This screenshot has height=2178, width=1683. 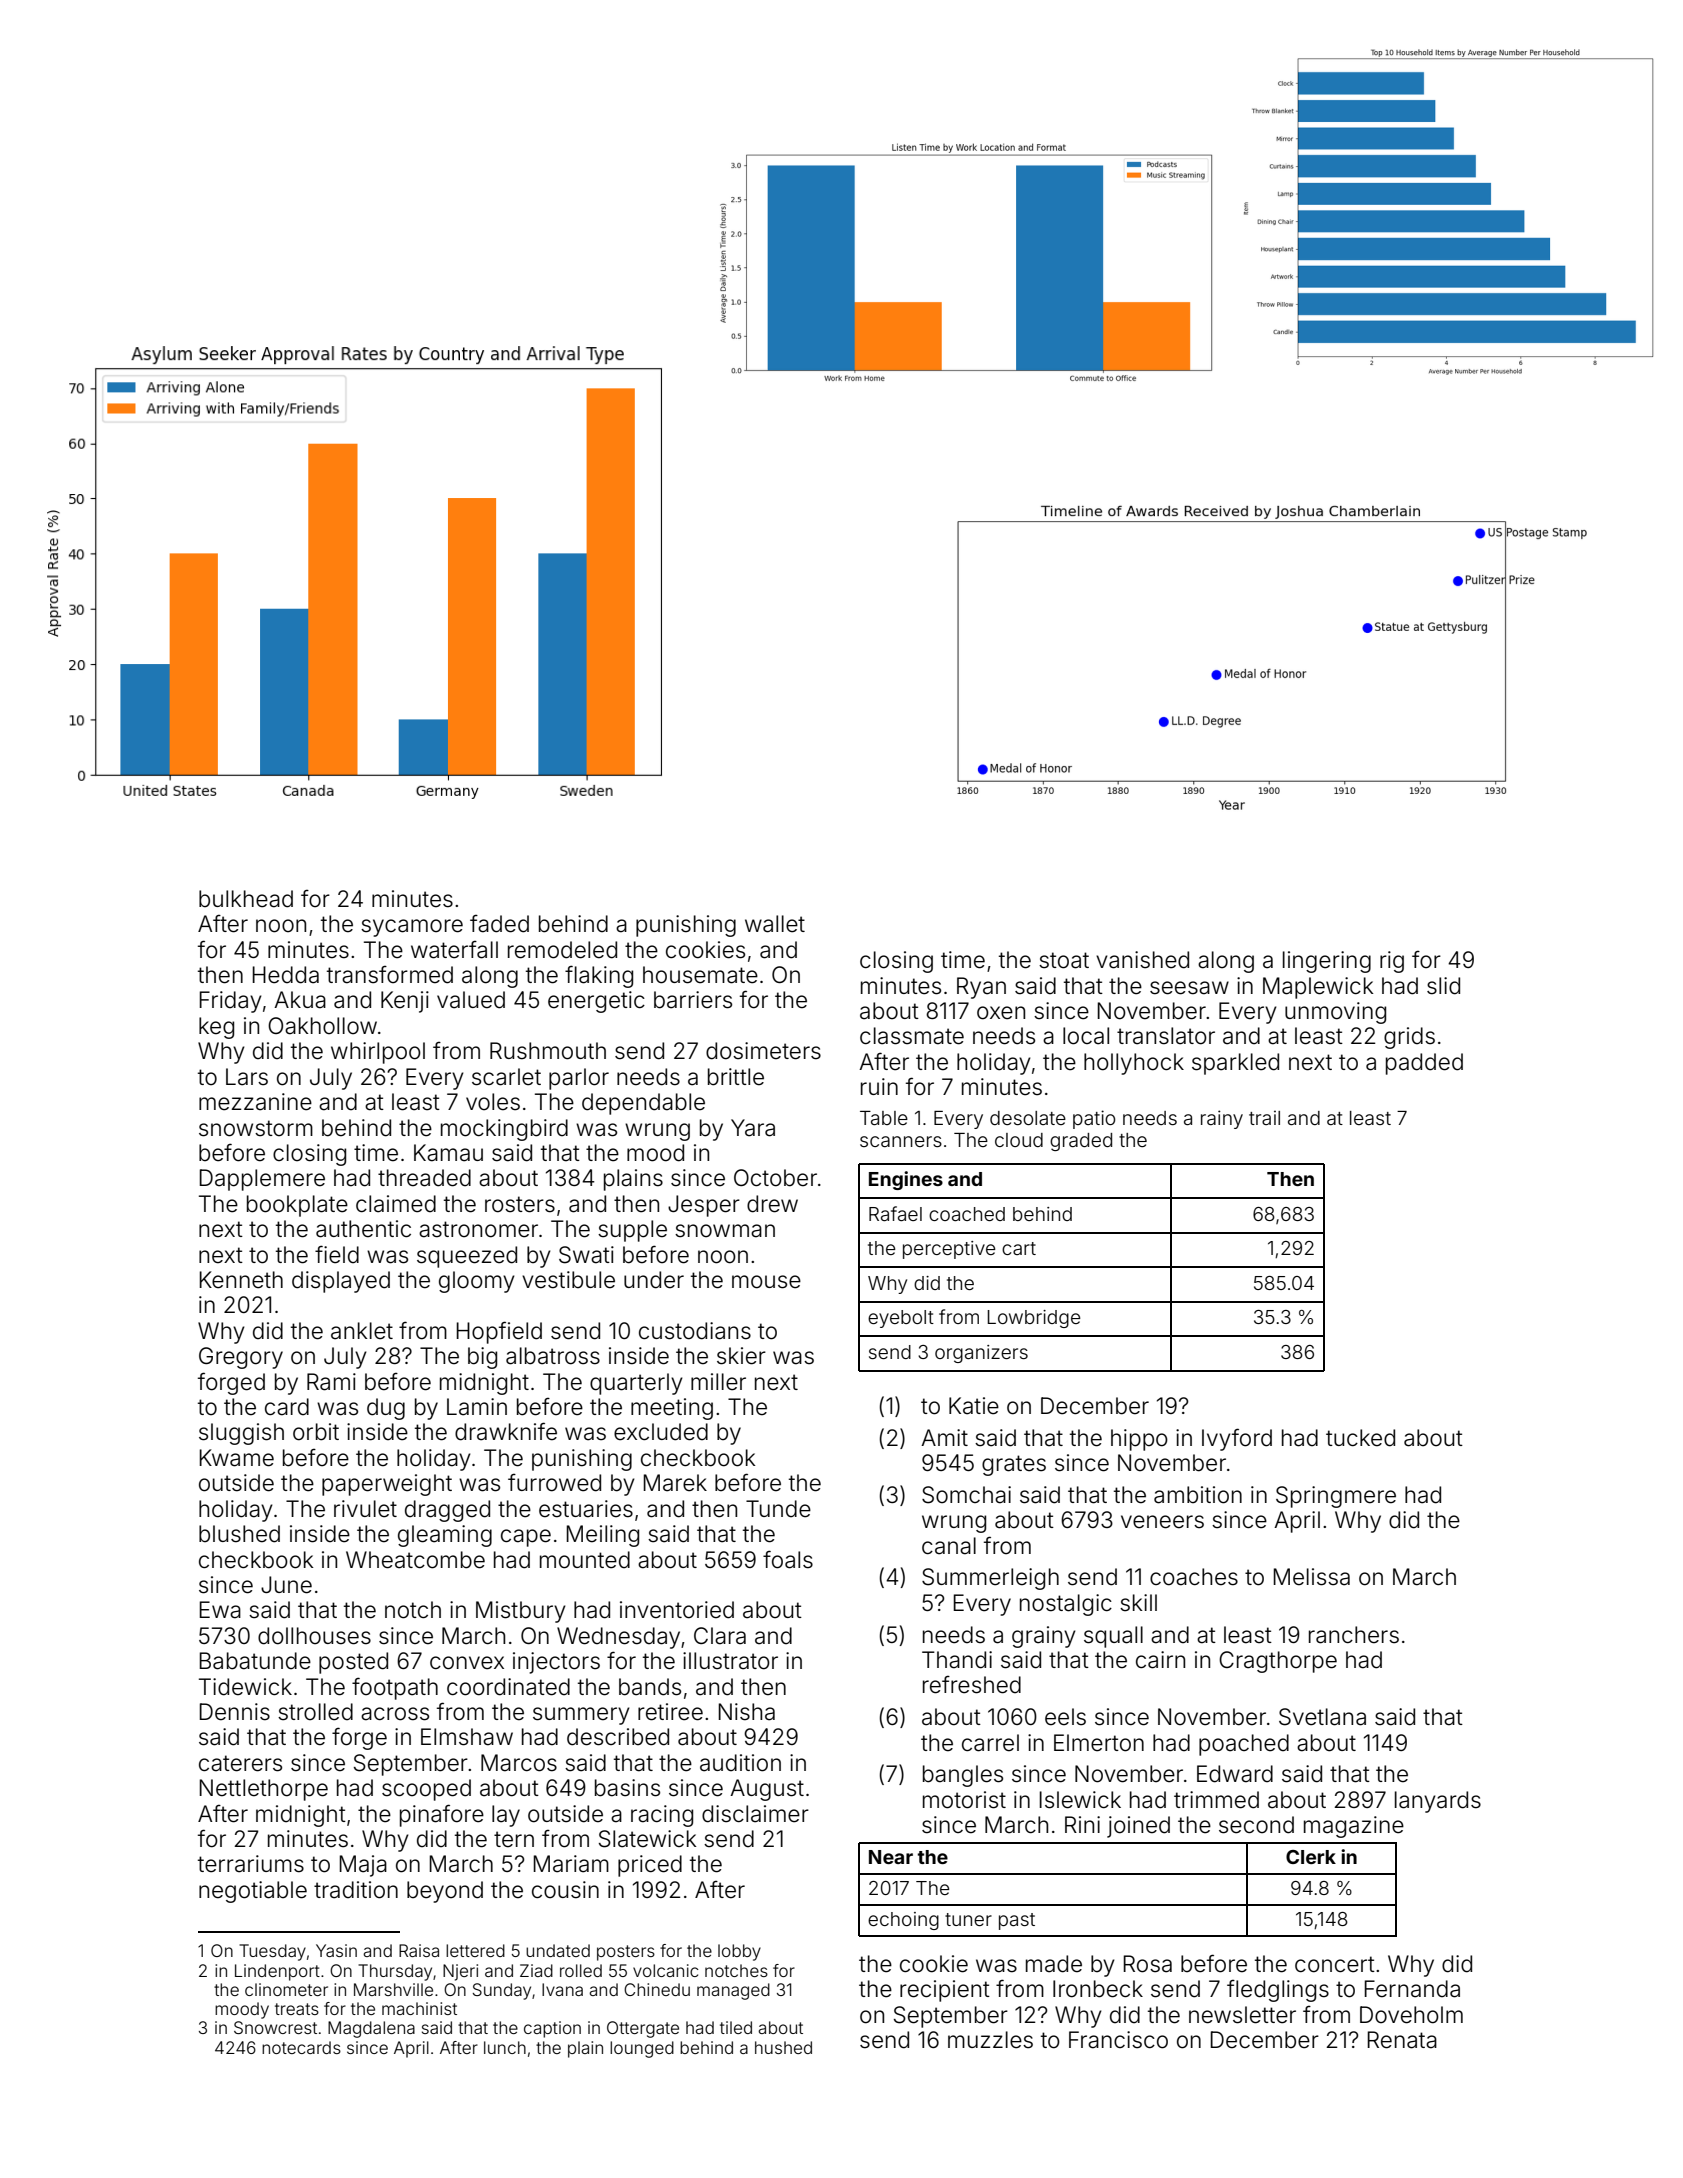 I want to click on excluded, so click(x=661, y=1432).
